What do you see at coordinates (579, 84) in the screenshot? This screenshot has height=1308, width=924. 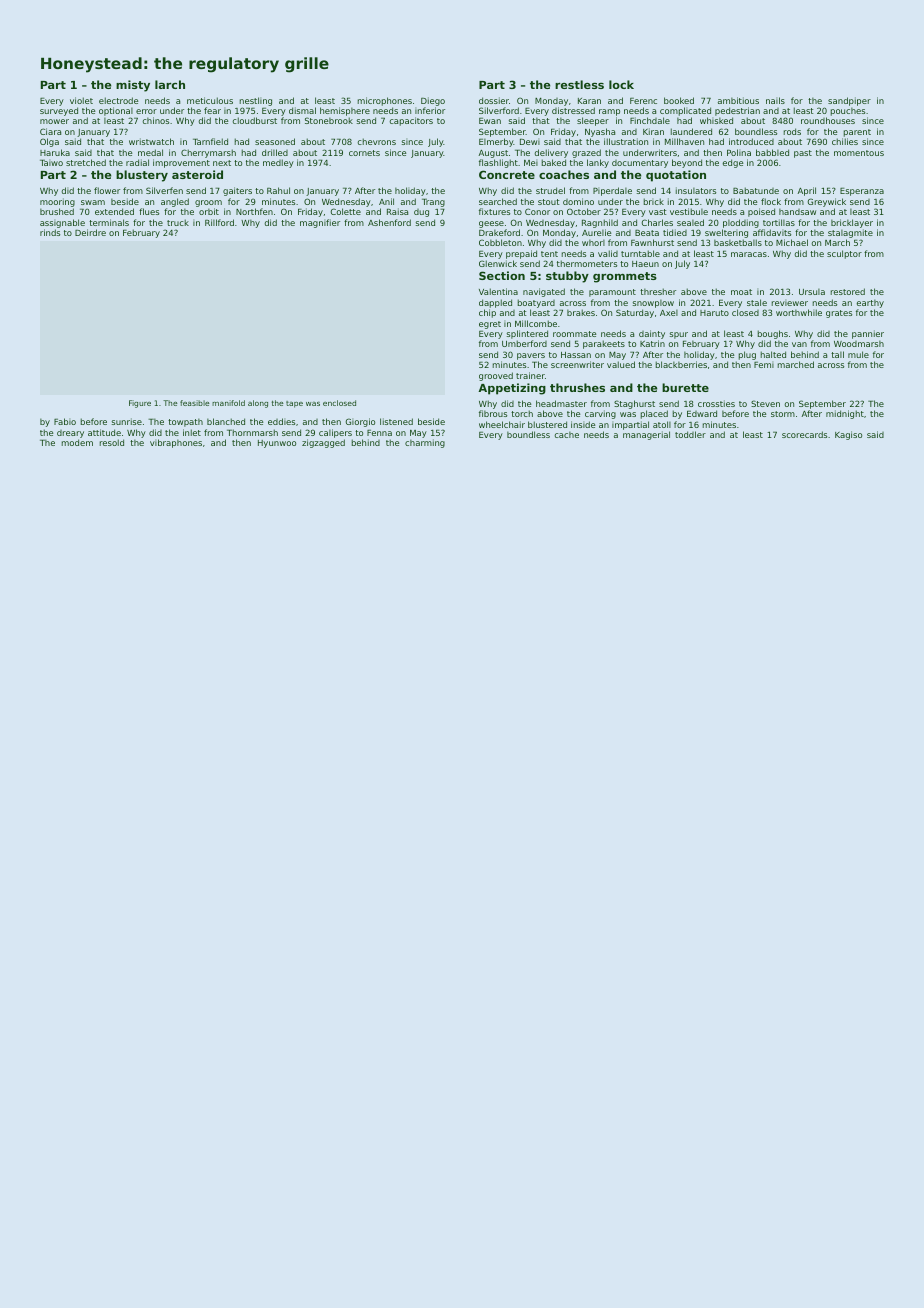 I see `restless` at bounding box center [579, 84].
